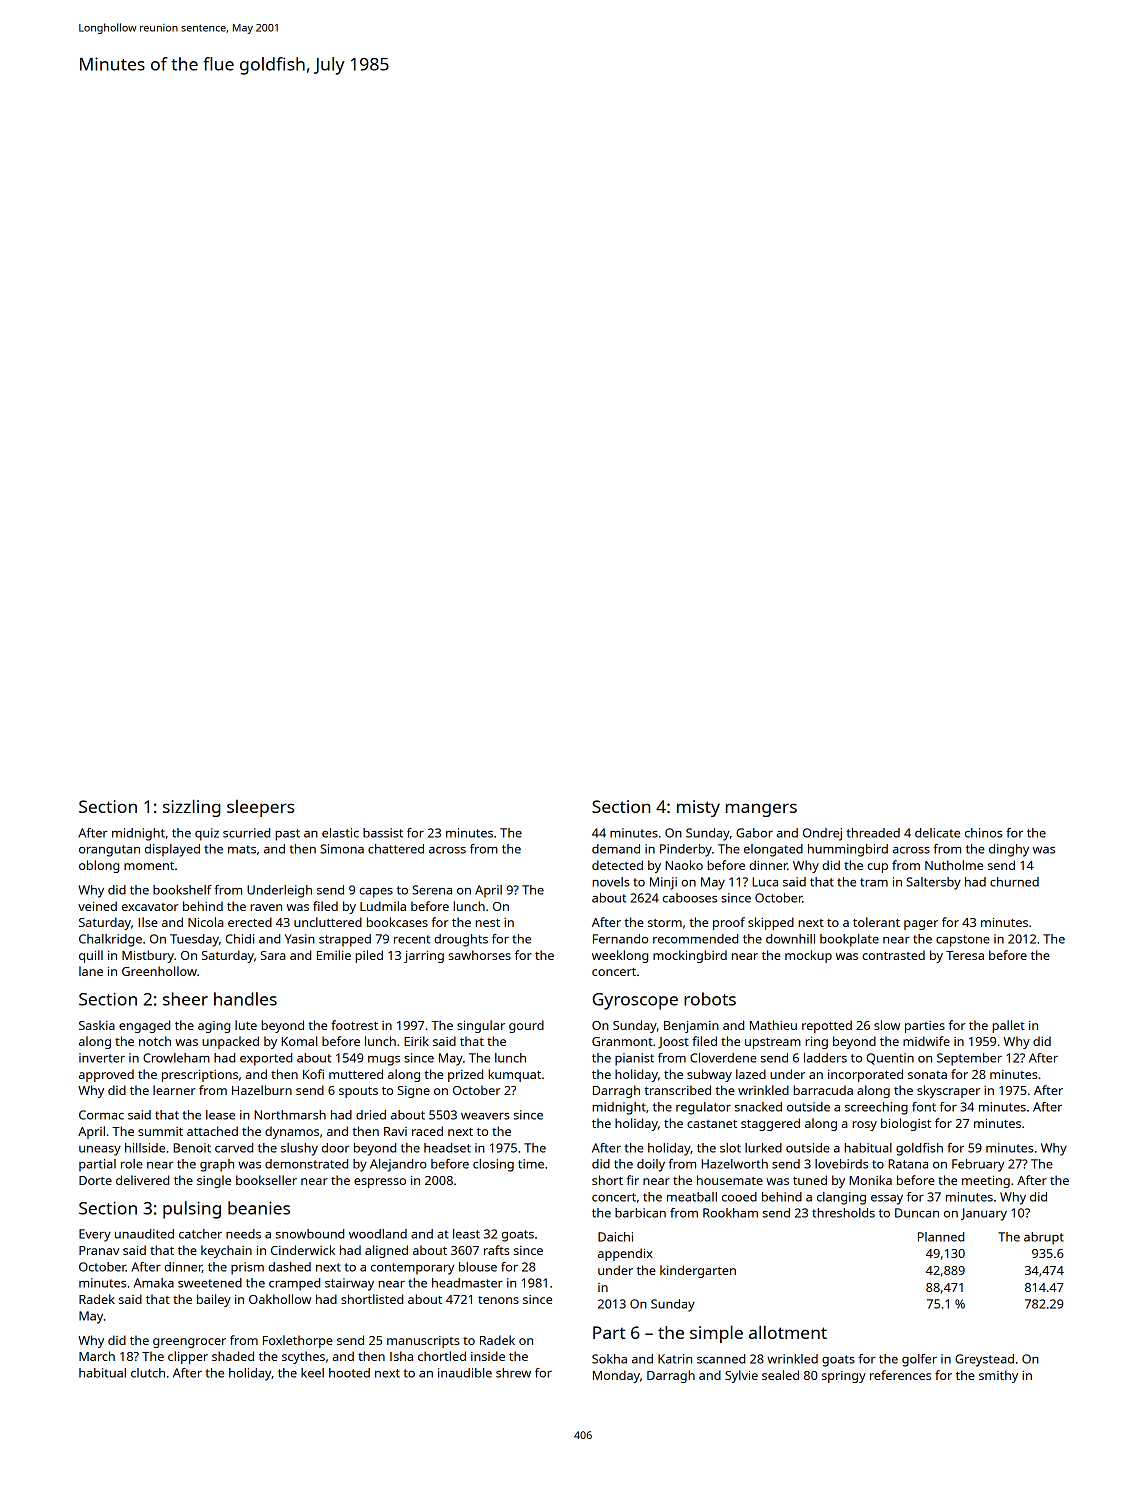 The image size is (1148, 1486). I want to click on clipper, so click(188, 1357).
